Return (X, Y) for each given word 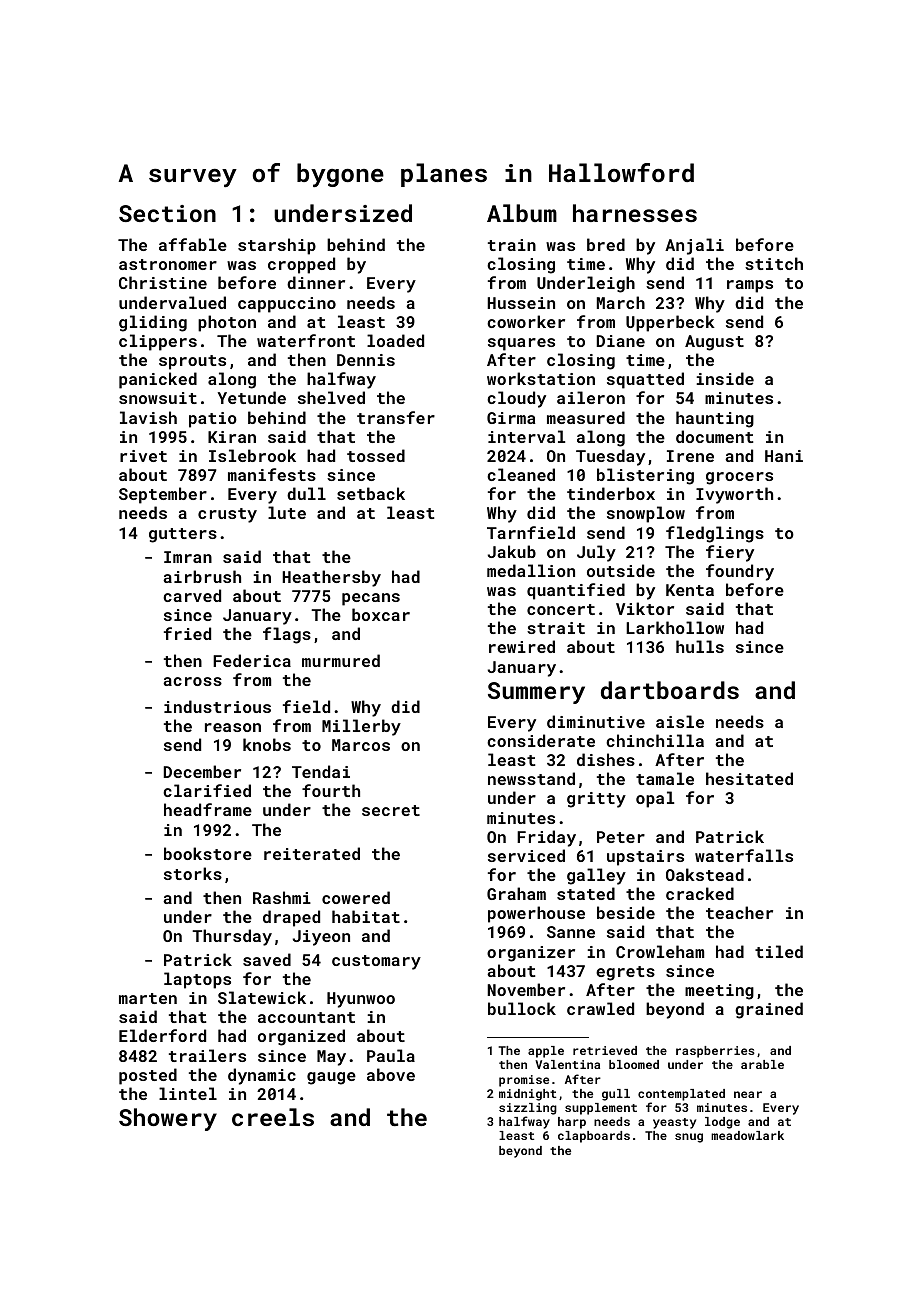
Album (522, 213)
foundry (740, 572)
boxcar (381, 614)
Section (167, 213)
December (202, 771)
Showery (168, 1119)
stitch (774, 263)
